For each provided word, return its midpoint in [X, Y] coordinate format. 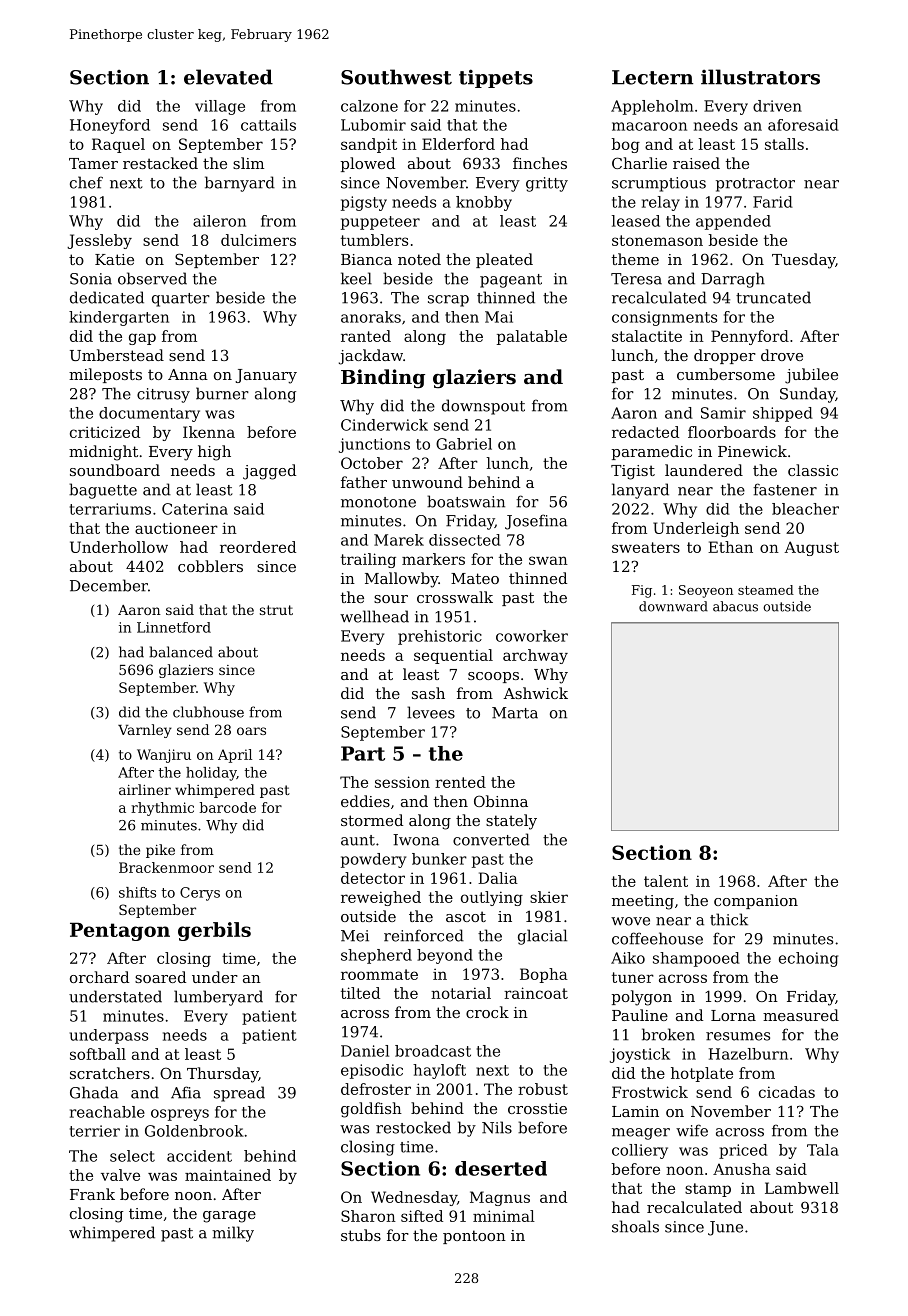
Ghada [94, 1092]
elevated [228, 77]
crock [487, 1012]
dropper [725, 356]
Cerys [200, 894]
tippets [496, 78]
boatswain [466, 501]
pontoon [474, 1237]
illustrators [760, 77]
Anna [188, 374]
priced [743, 1151]
